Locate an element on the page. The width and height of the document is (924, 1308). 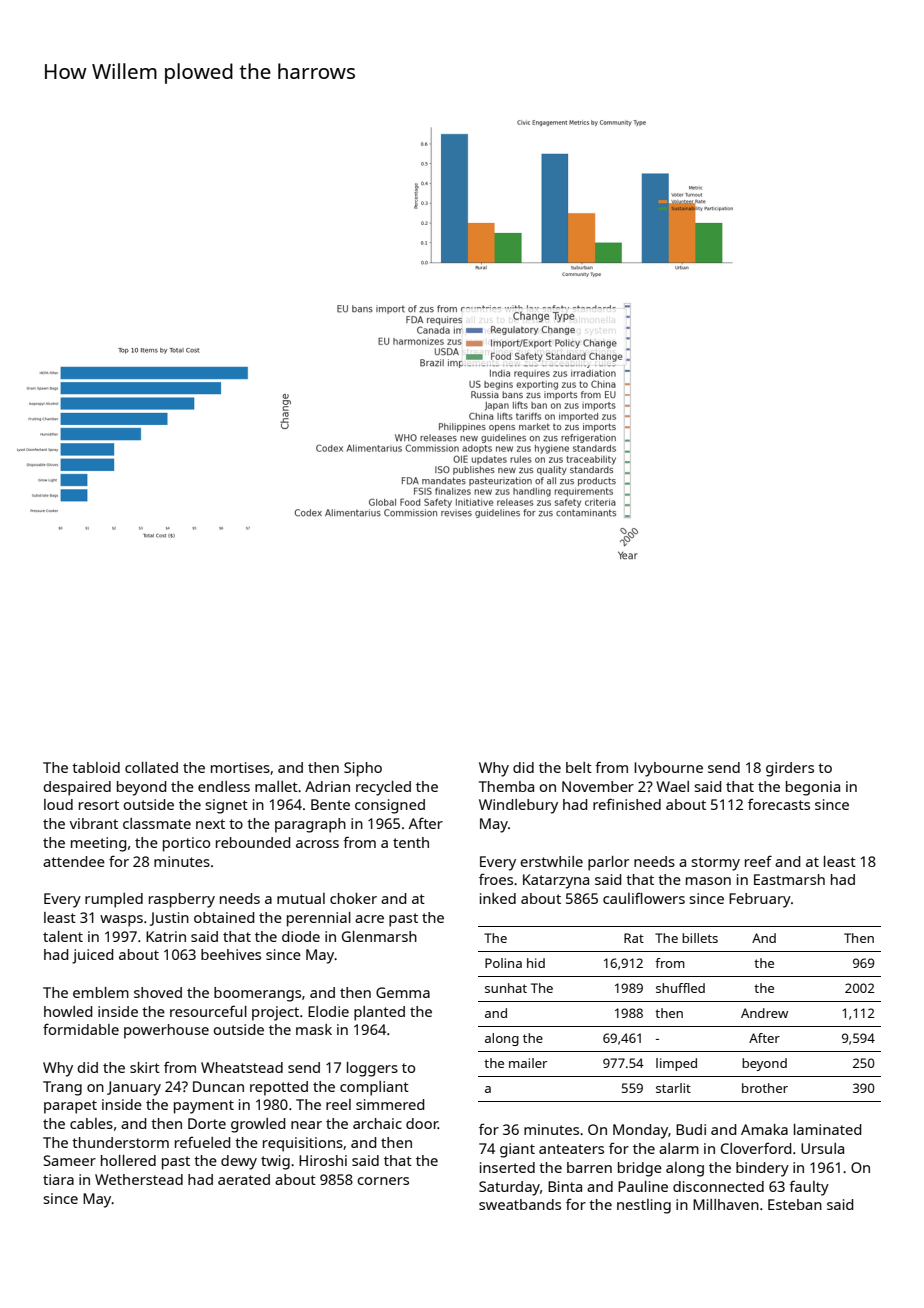
Gemma is located at coordinates (403, 992).
